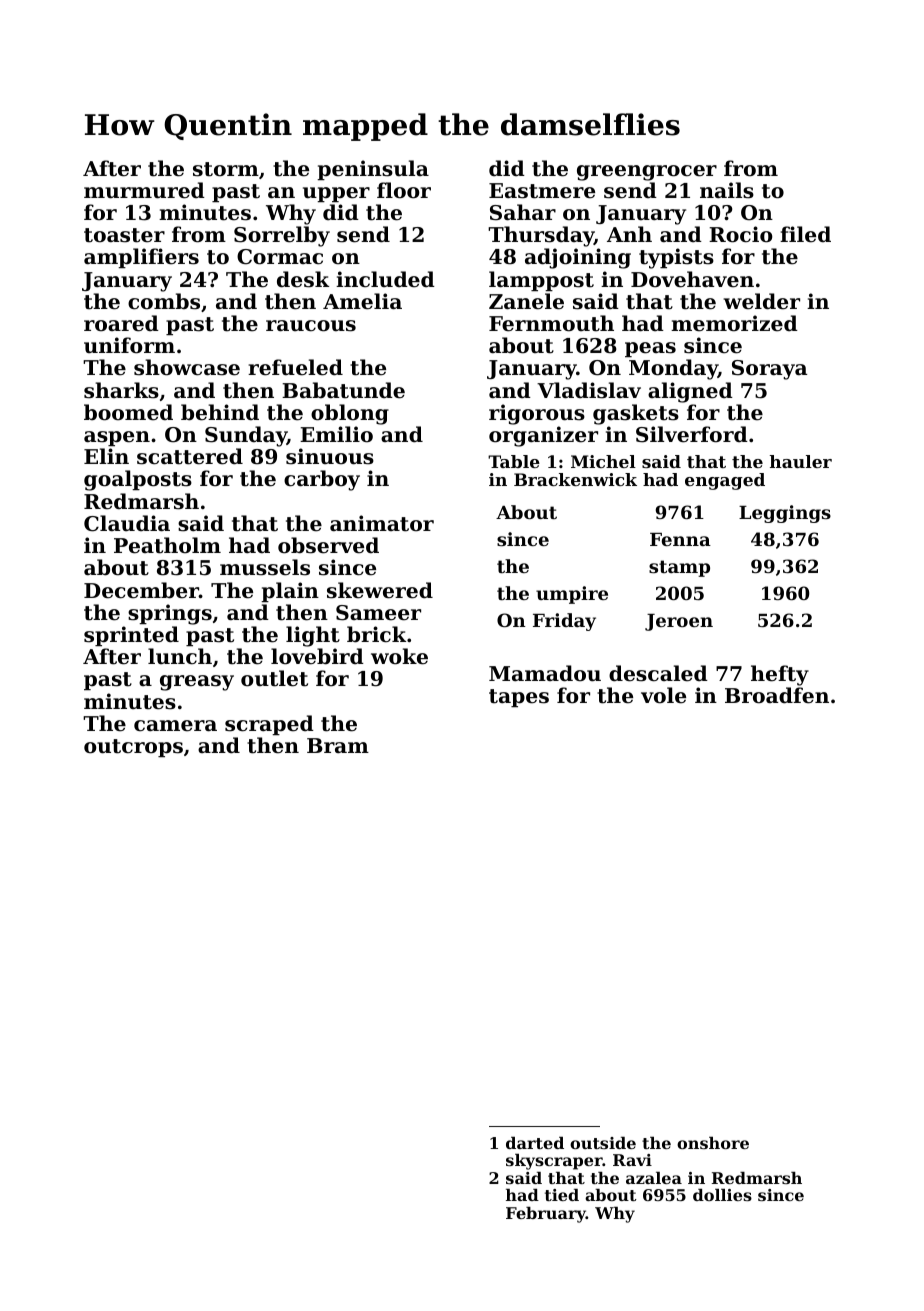 This screenshot has height=1311, width=924. What do you see at coordinates (519, 698) in the screenshot?
I see `tapes` at bounding box center [519, 698].
